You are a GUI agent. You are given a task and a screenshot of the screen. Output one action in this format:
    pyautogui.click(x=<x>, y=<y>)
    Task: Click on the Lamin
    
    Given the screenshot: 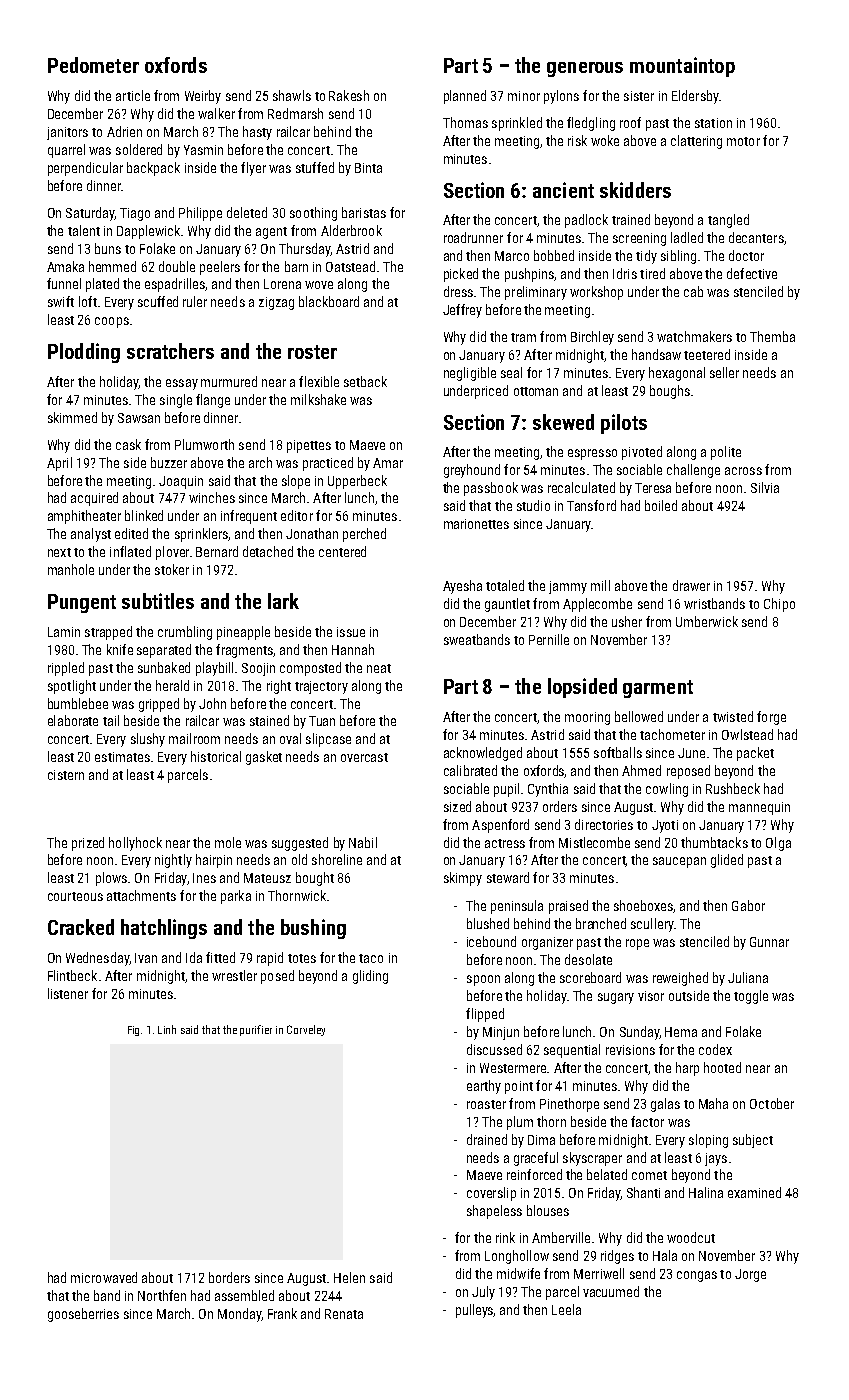 What is the action you would take?
    pyautogui.click(x=64, y=632)
